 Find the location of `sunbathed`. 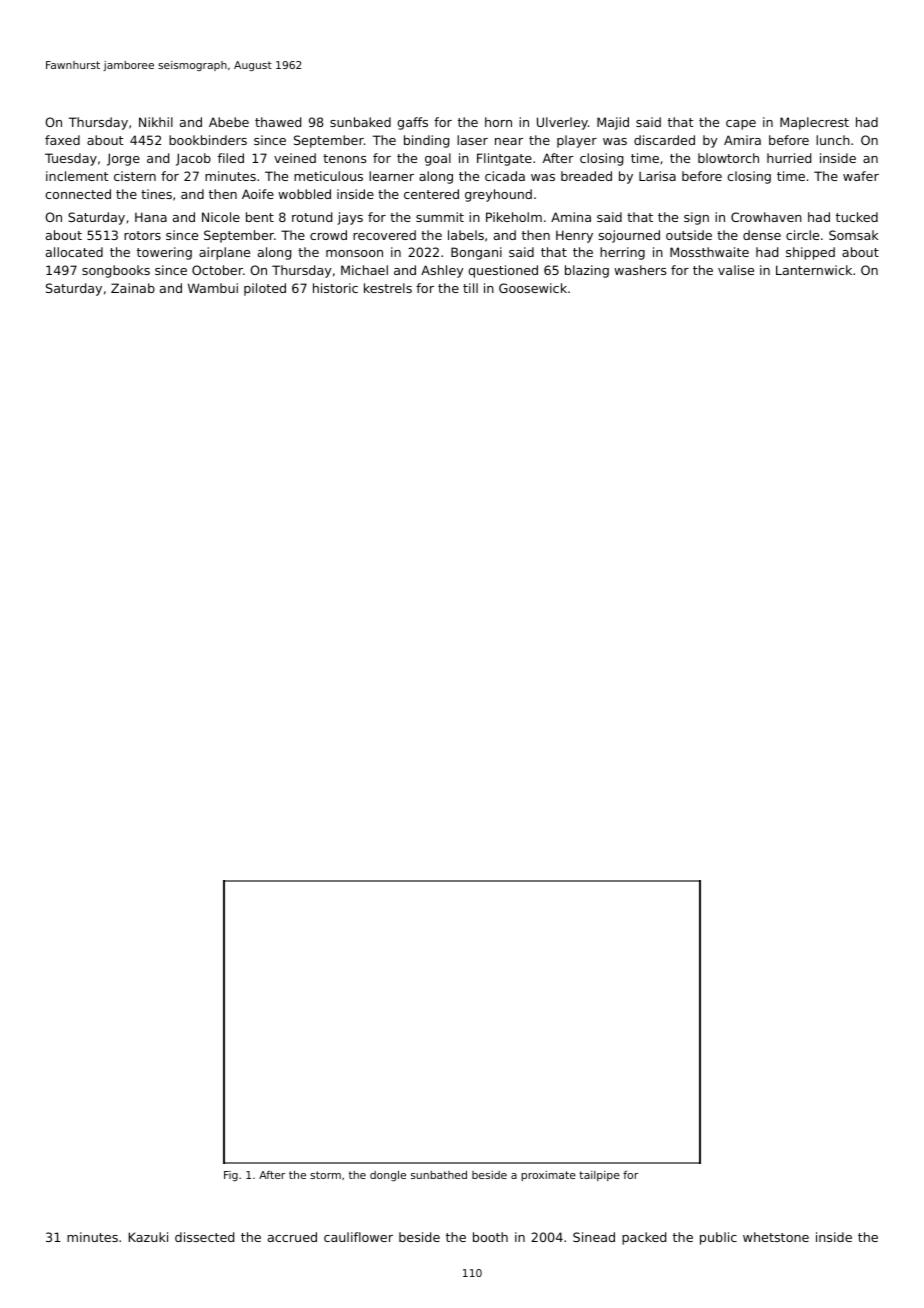

sunbathed is located at coordinates (439, 1174).
